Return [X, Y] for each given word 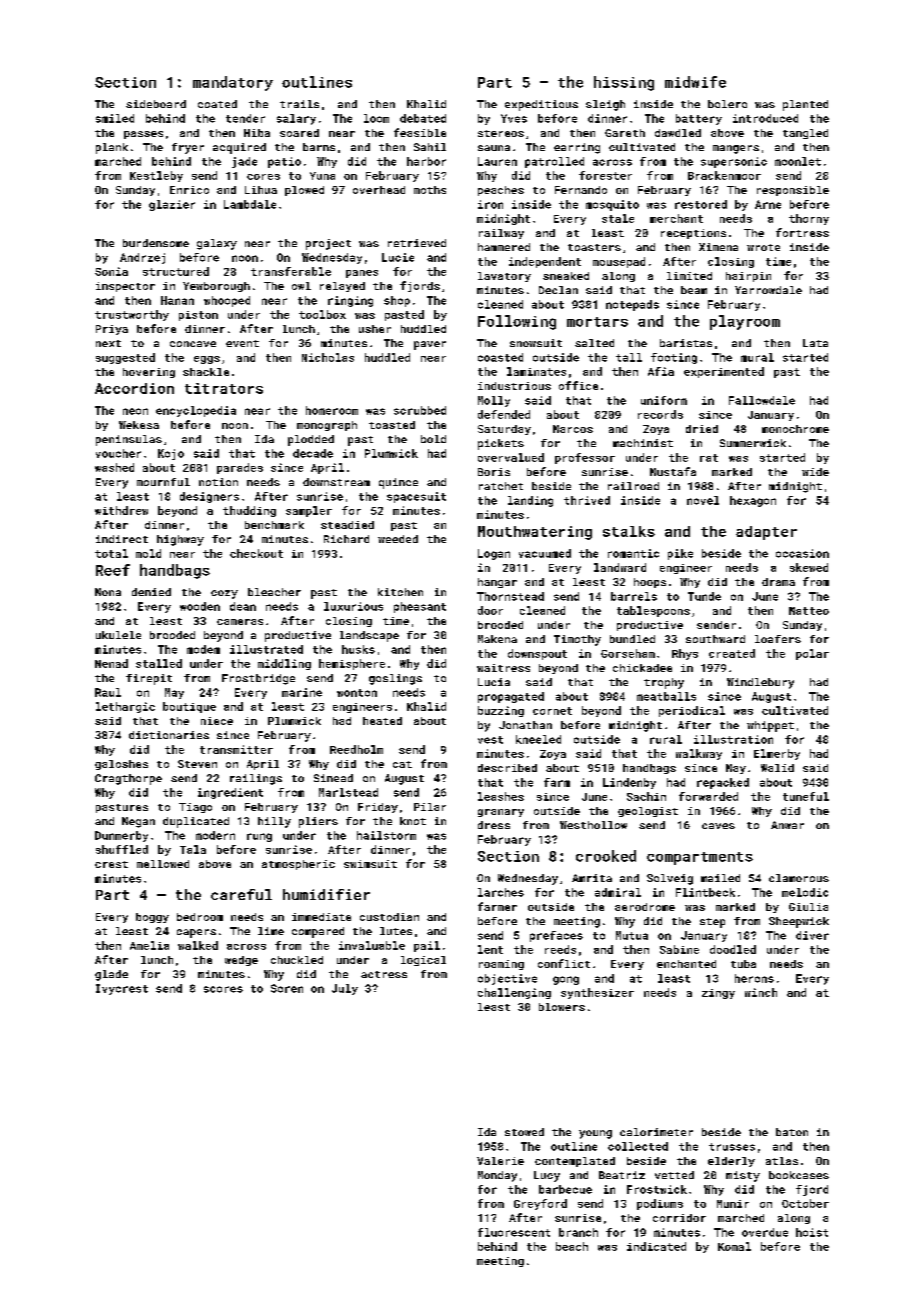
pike [680, 554]
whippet [770, 726]
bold [433, 439]
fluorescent [514, 1232]
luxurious [353, 606]
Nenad [111, 663]
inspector [125, 287]
